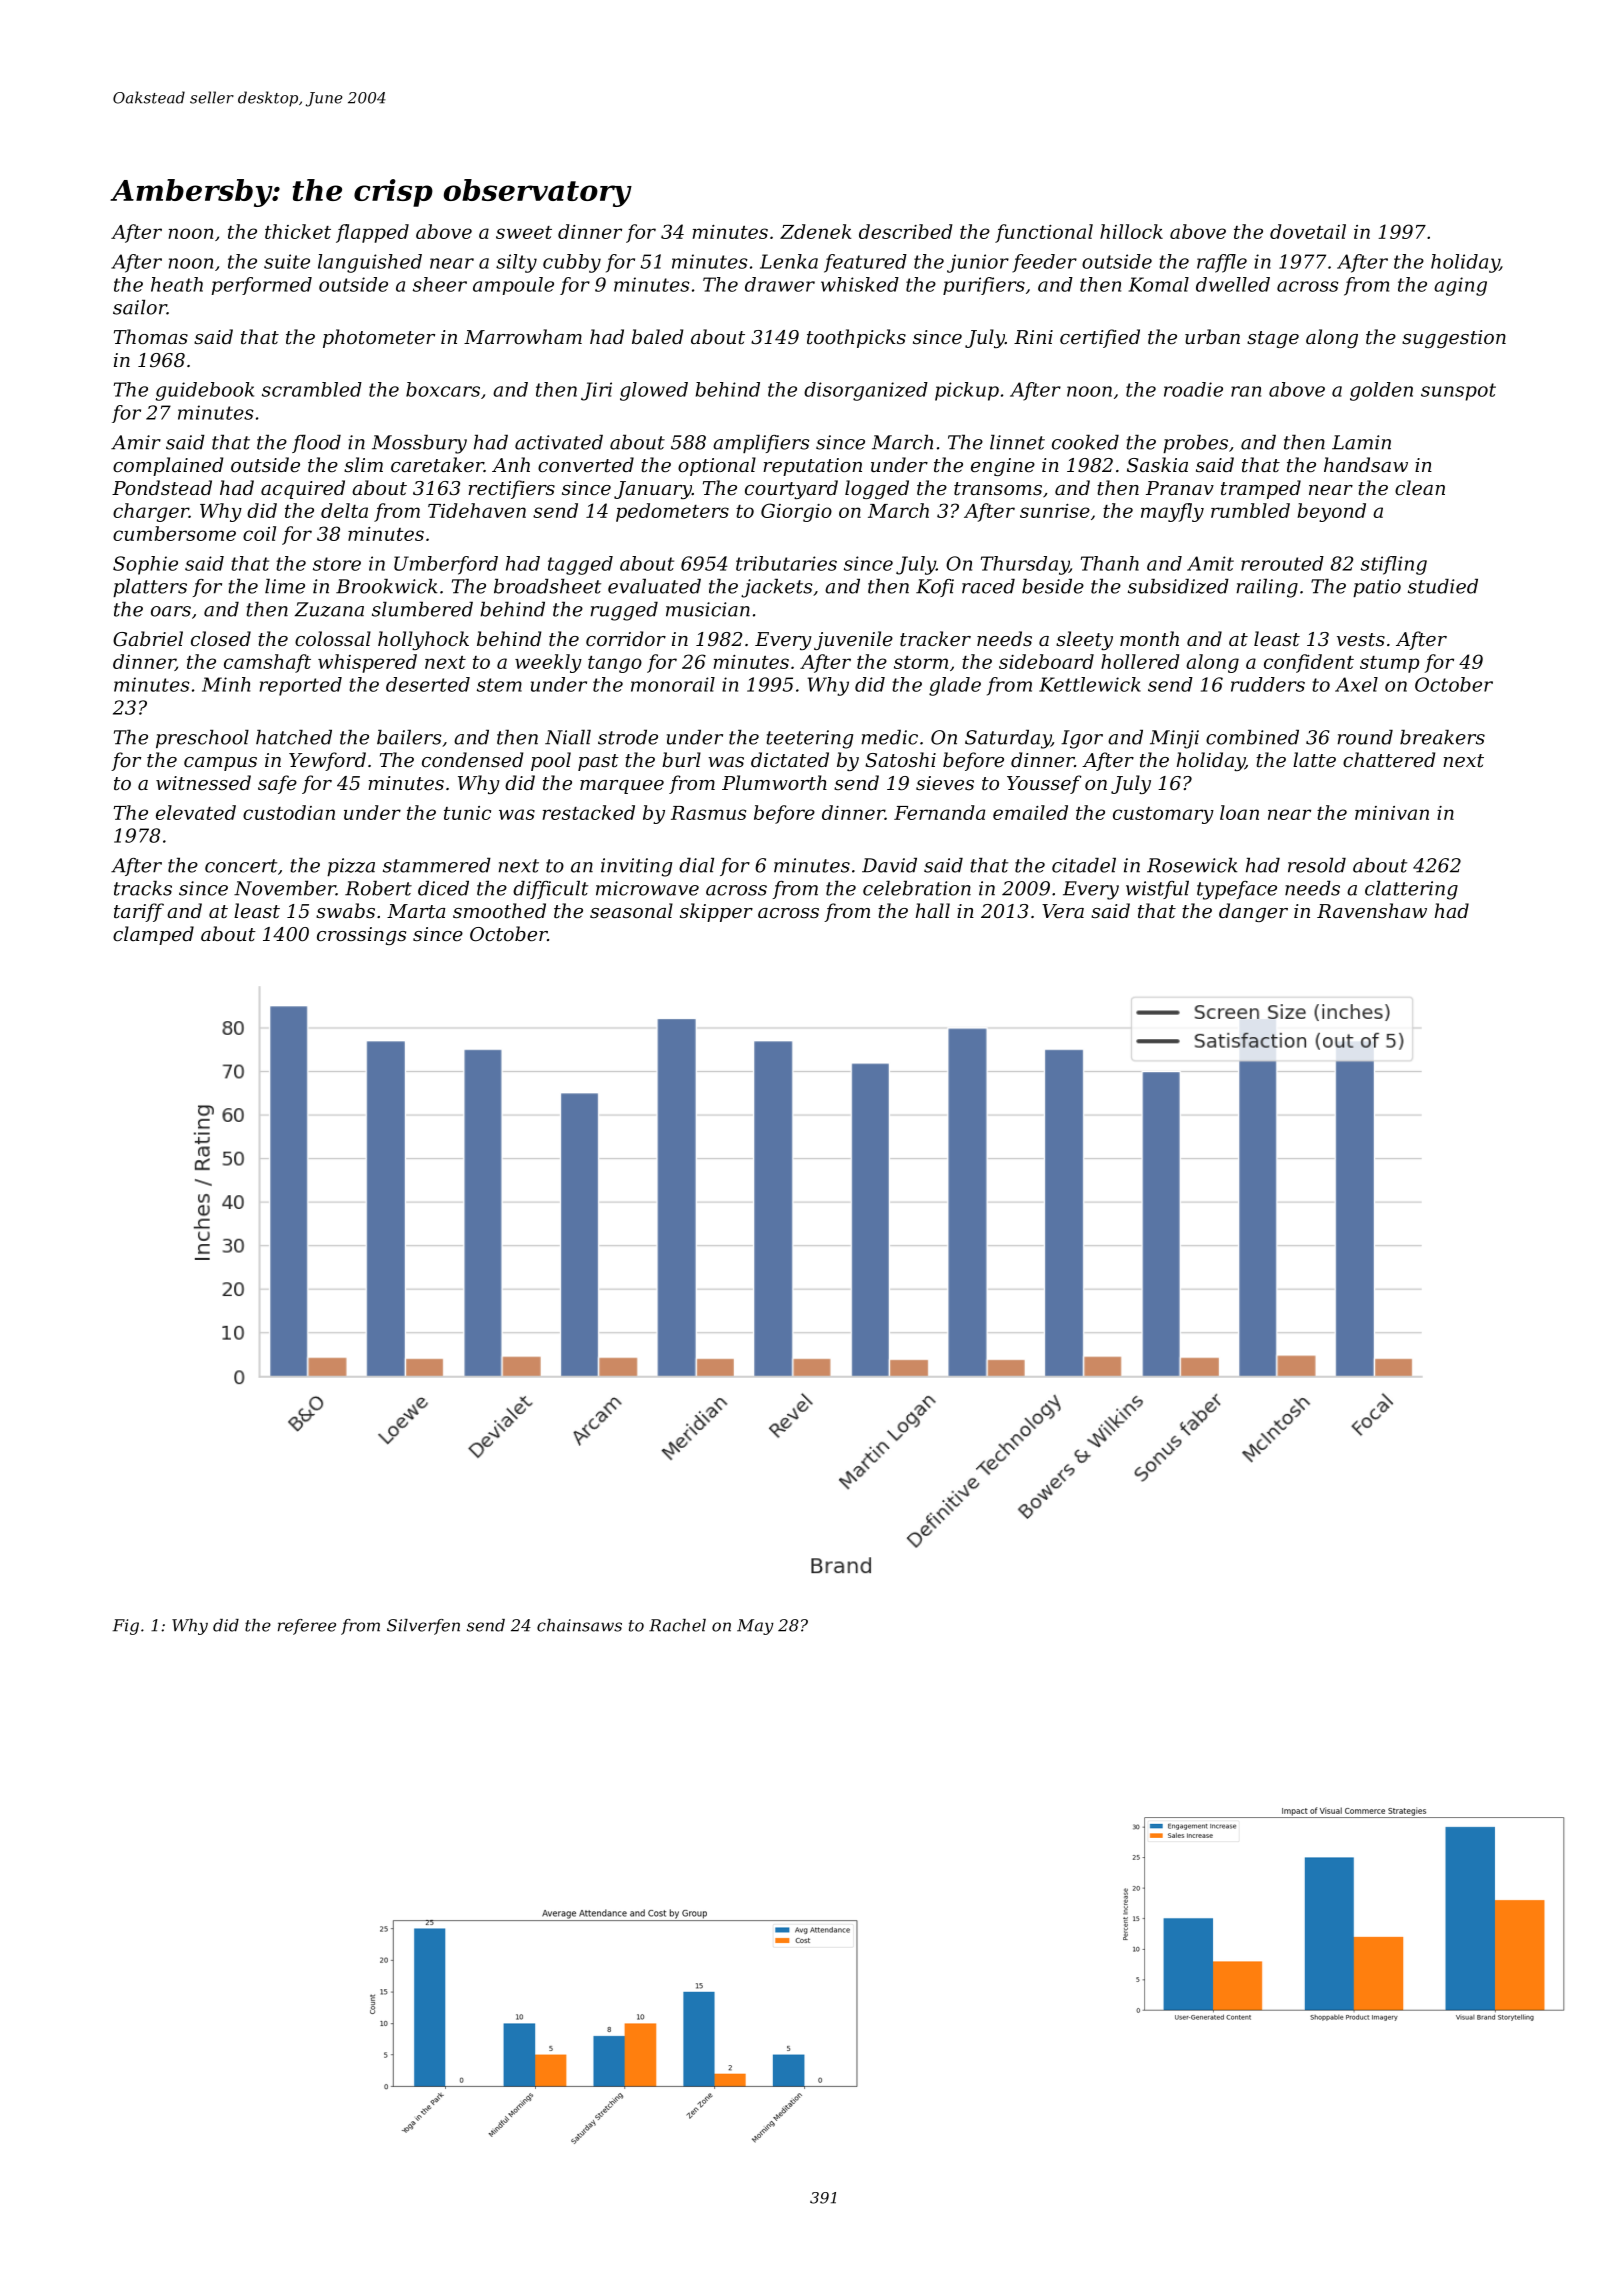 The width and height of the document is (1620, 2292). I want to click on skipper, so click(716, 912).
